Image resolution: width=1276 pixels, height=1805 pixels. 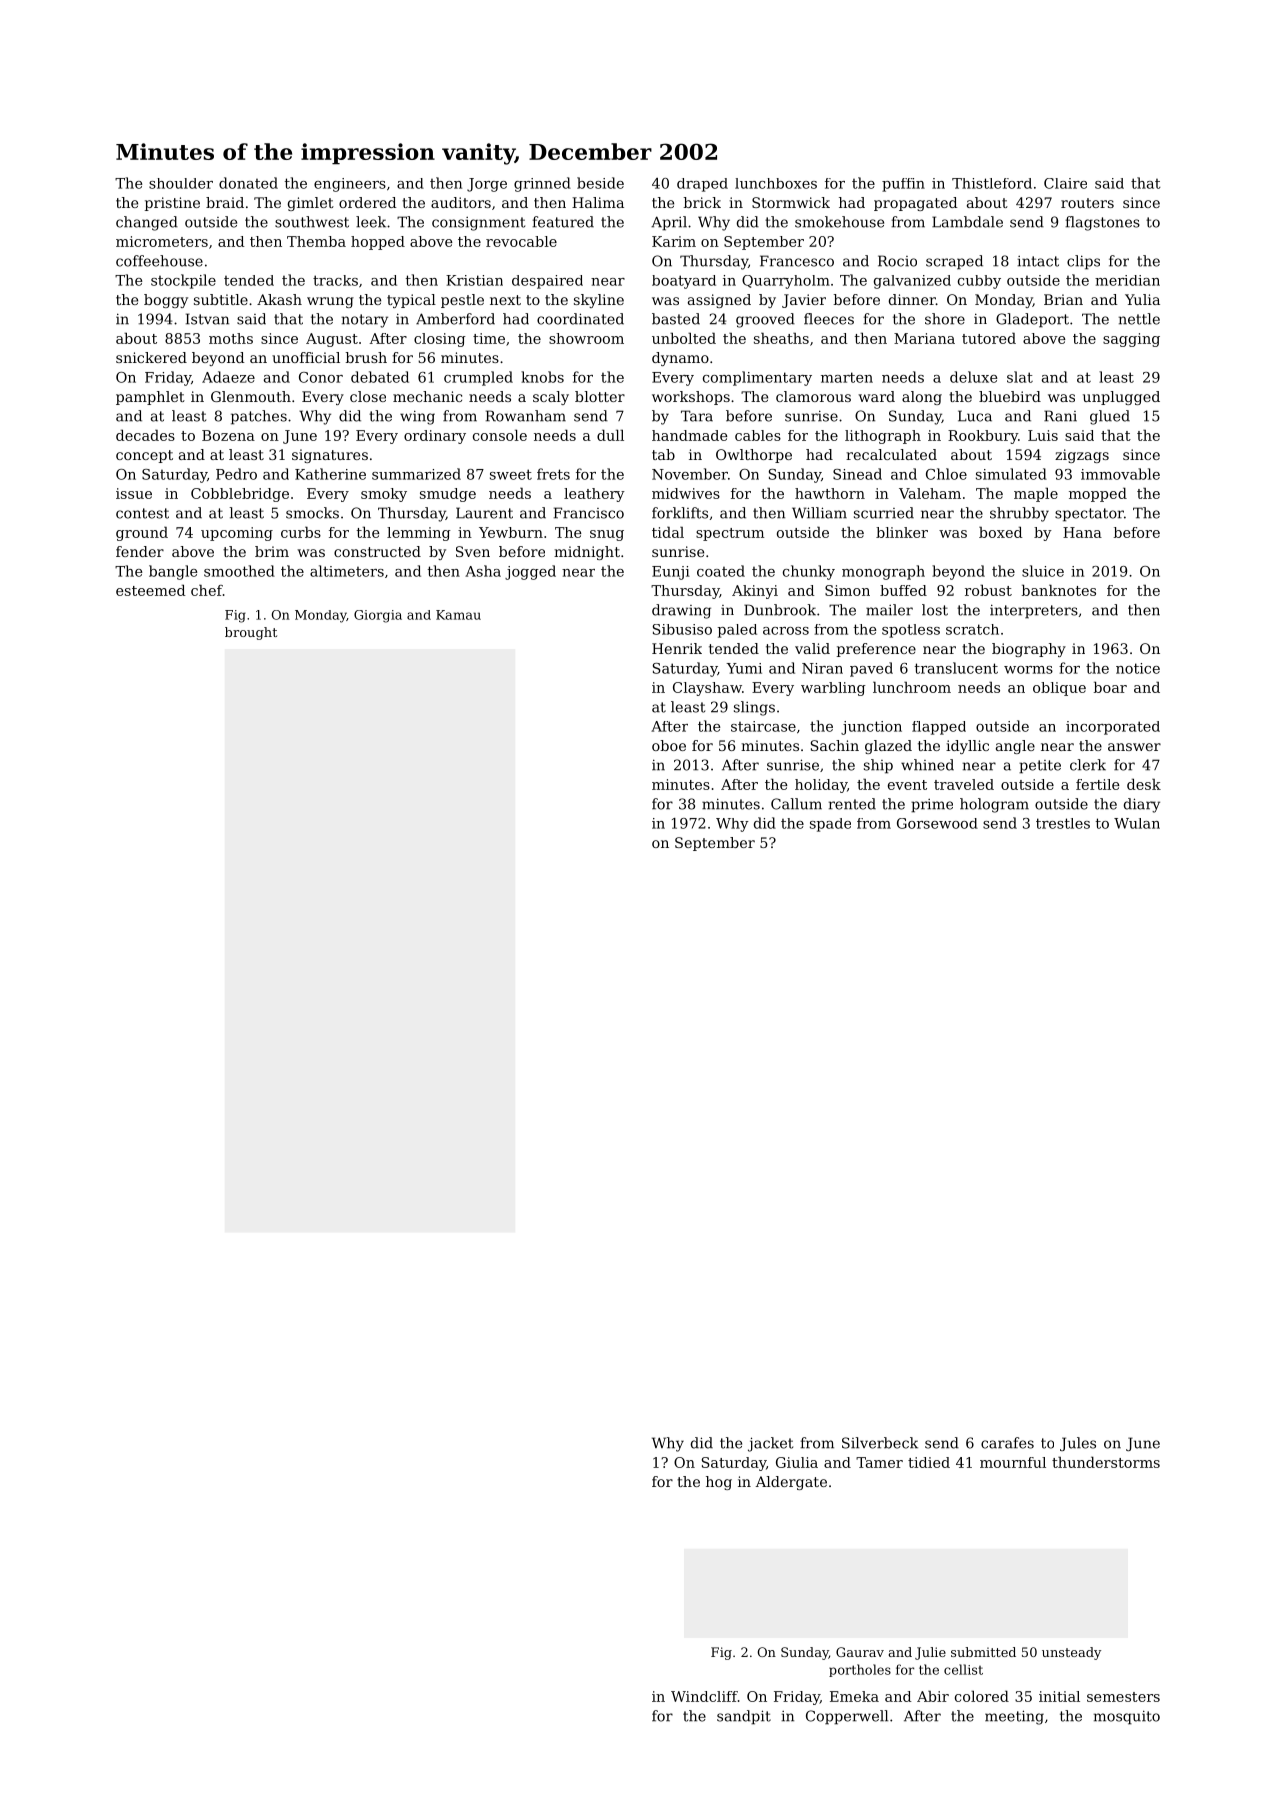 What do you see at coordinates (796, 804) in the document?
I see `Callum` at bounding box center [796, 804].
